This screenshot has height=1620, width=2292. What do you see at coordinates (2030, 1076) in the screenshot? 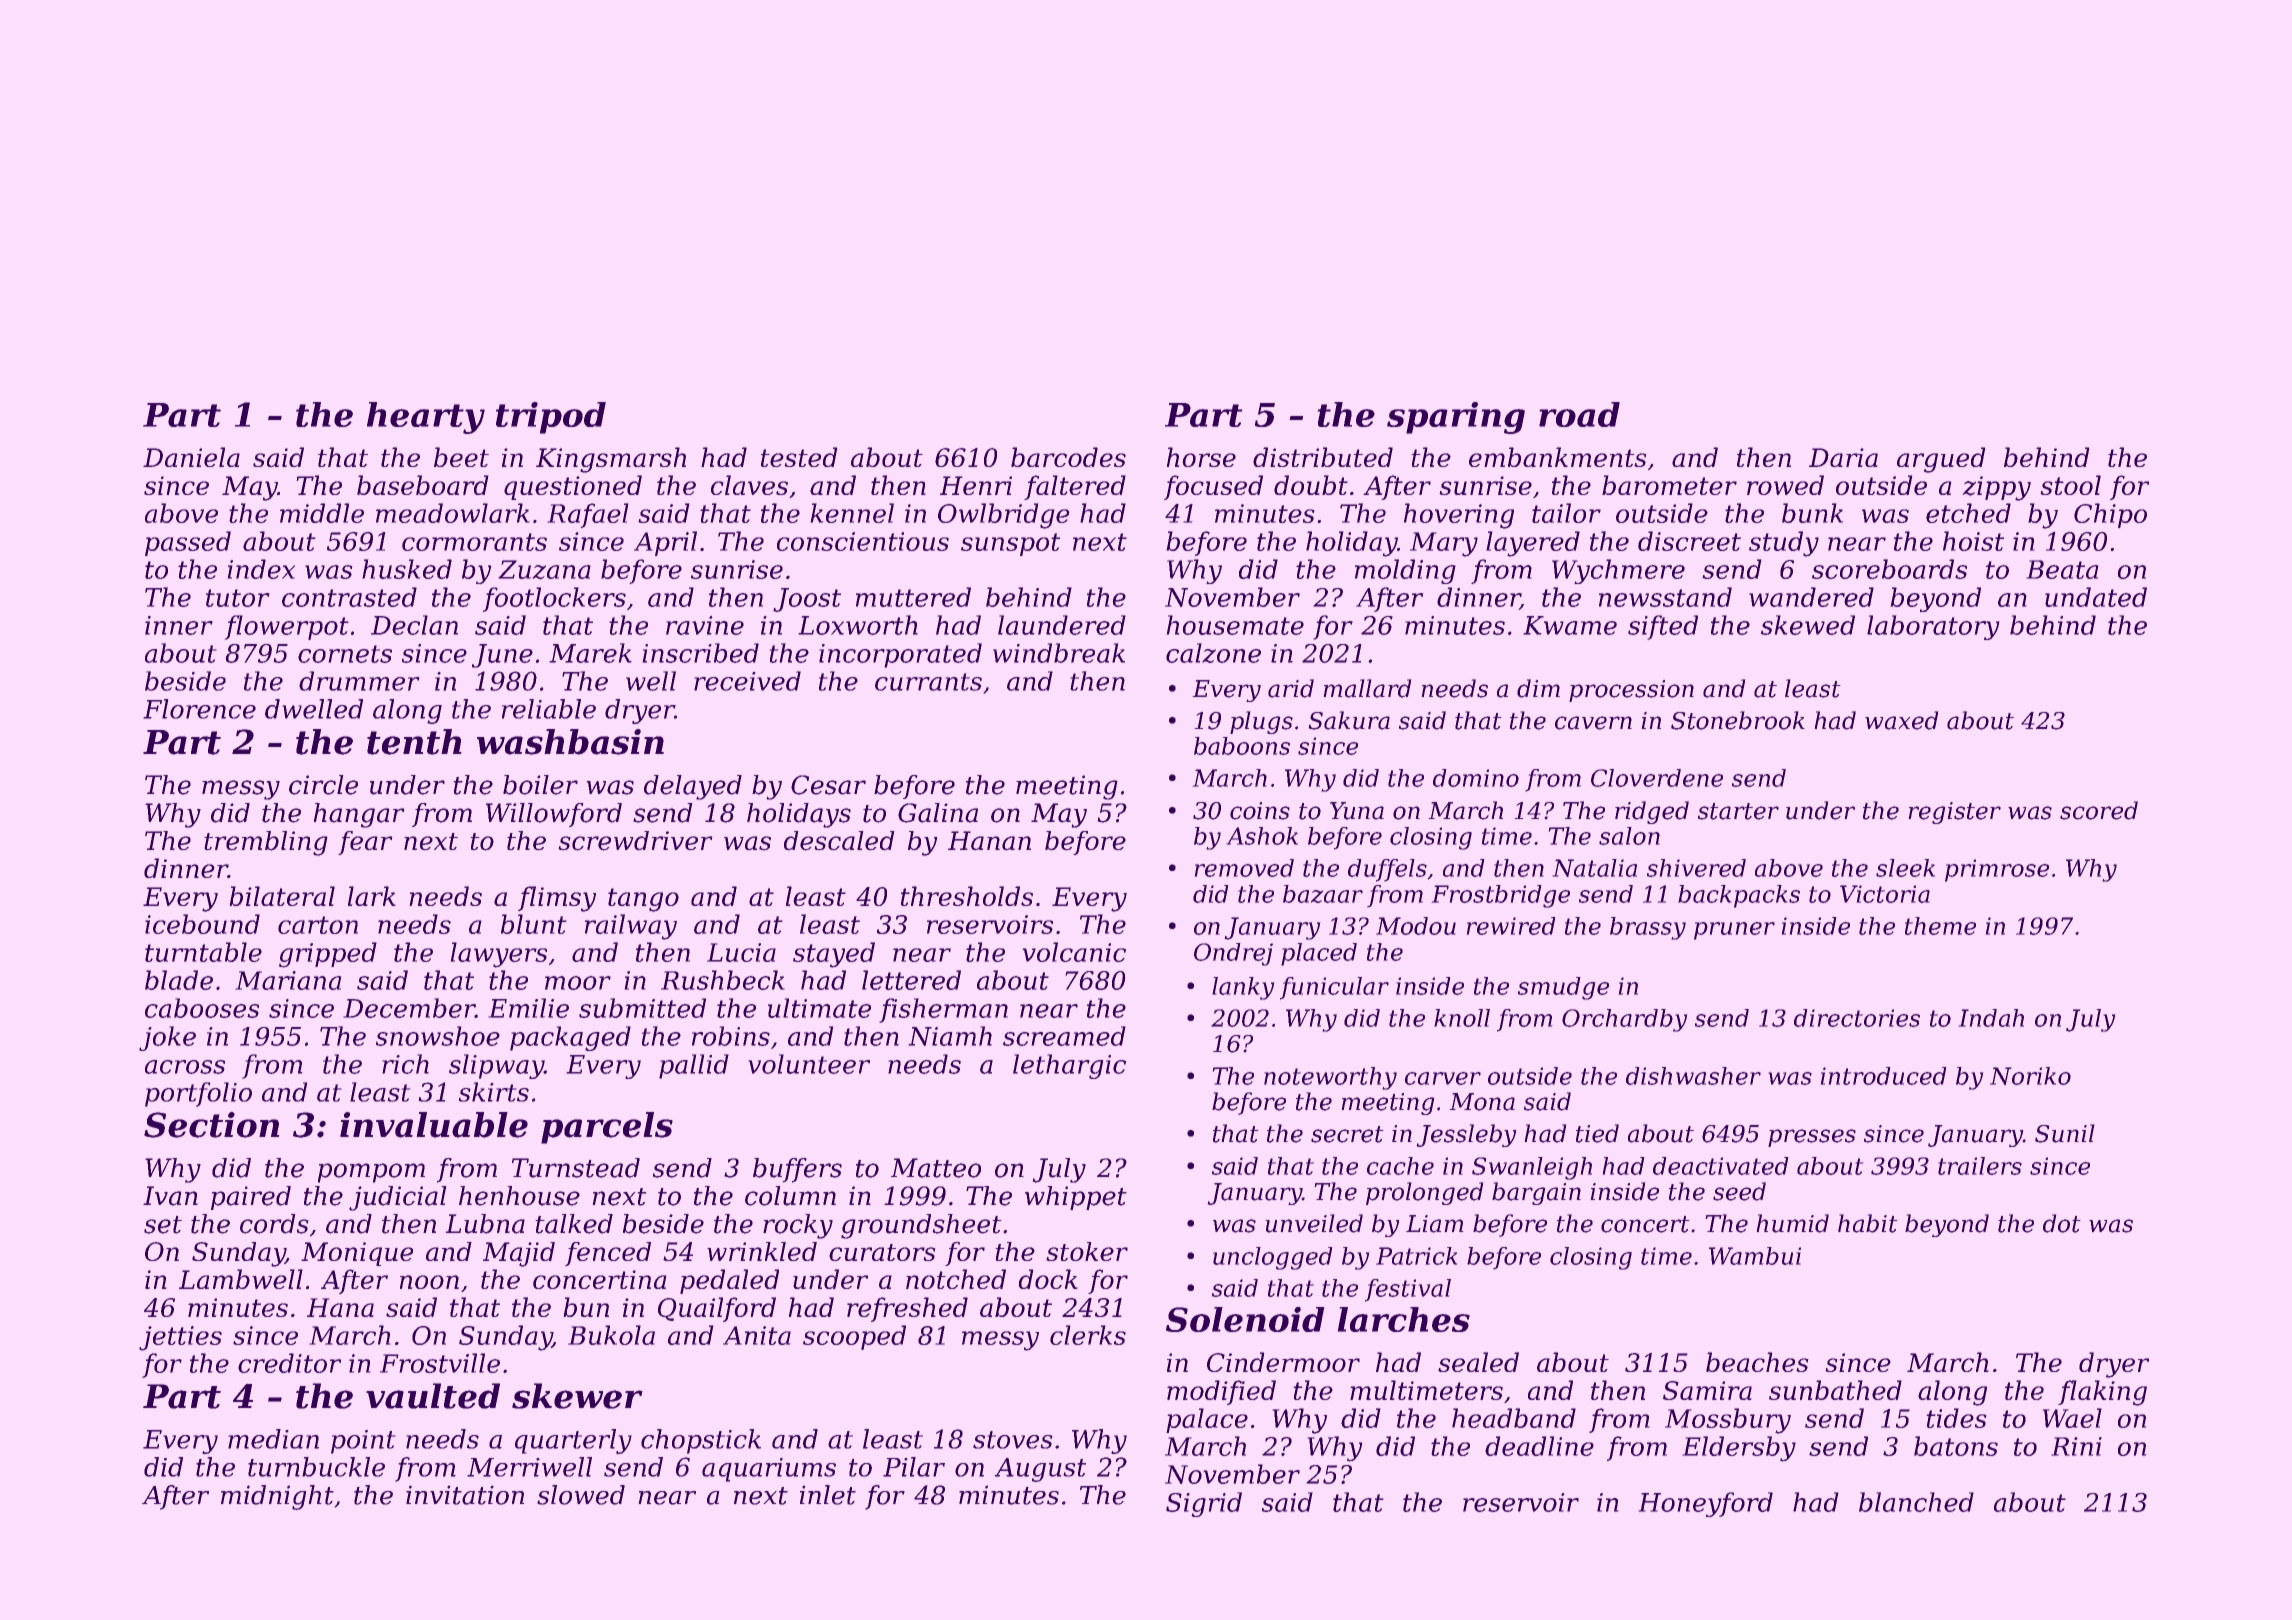
I see `Noriko` at bounding box center [2030, 1076].
